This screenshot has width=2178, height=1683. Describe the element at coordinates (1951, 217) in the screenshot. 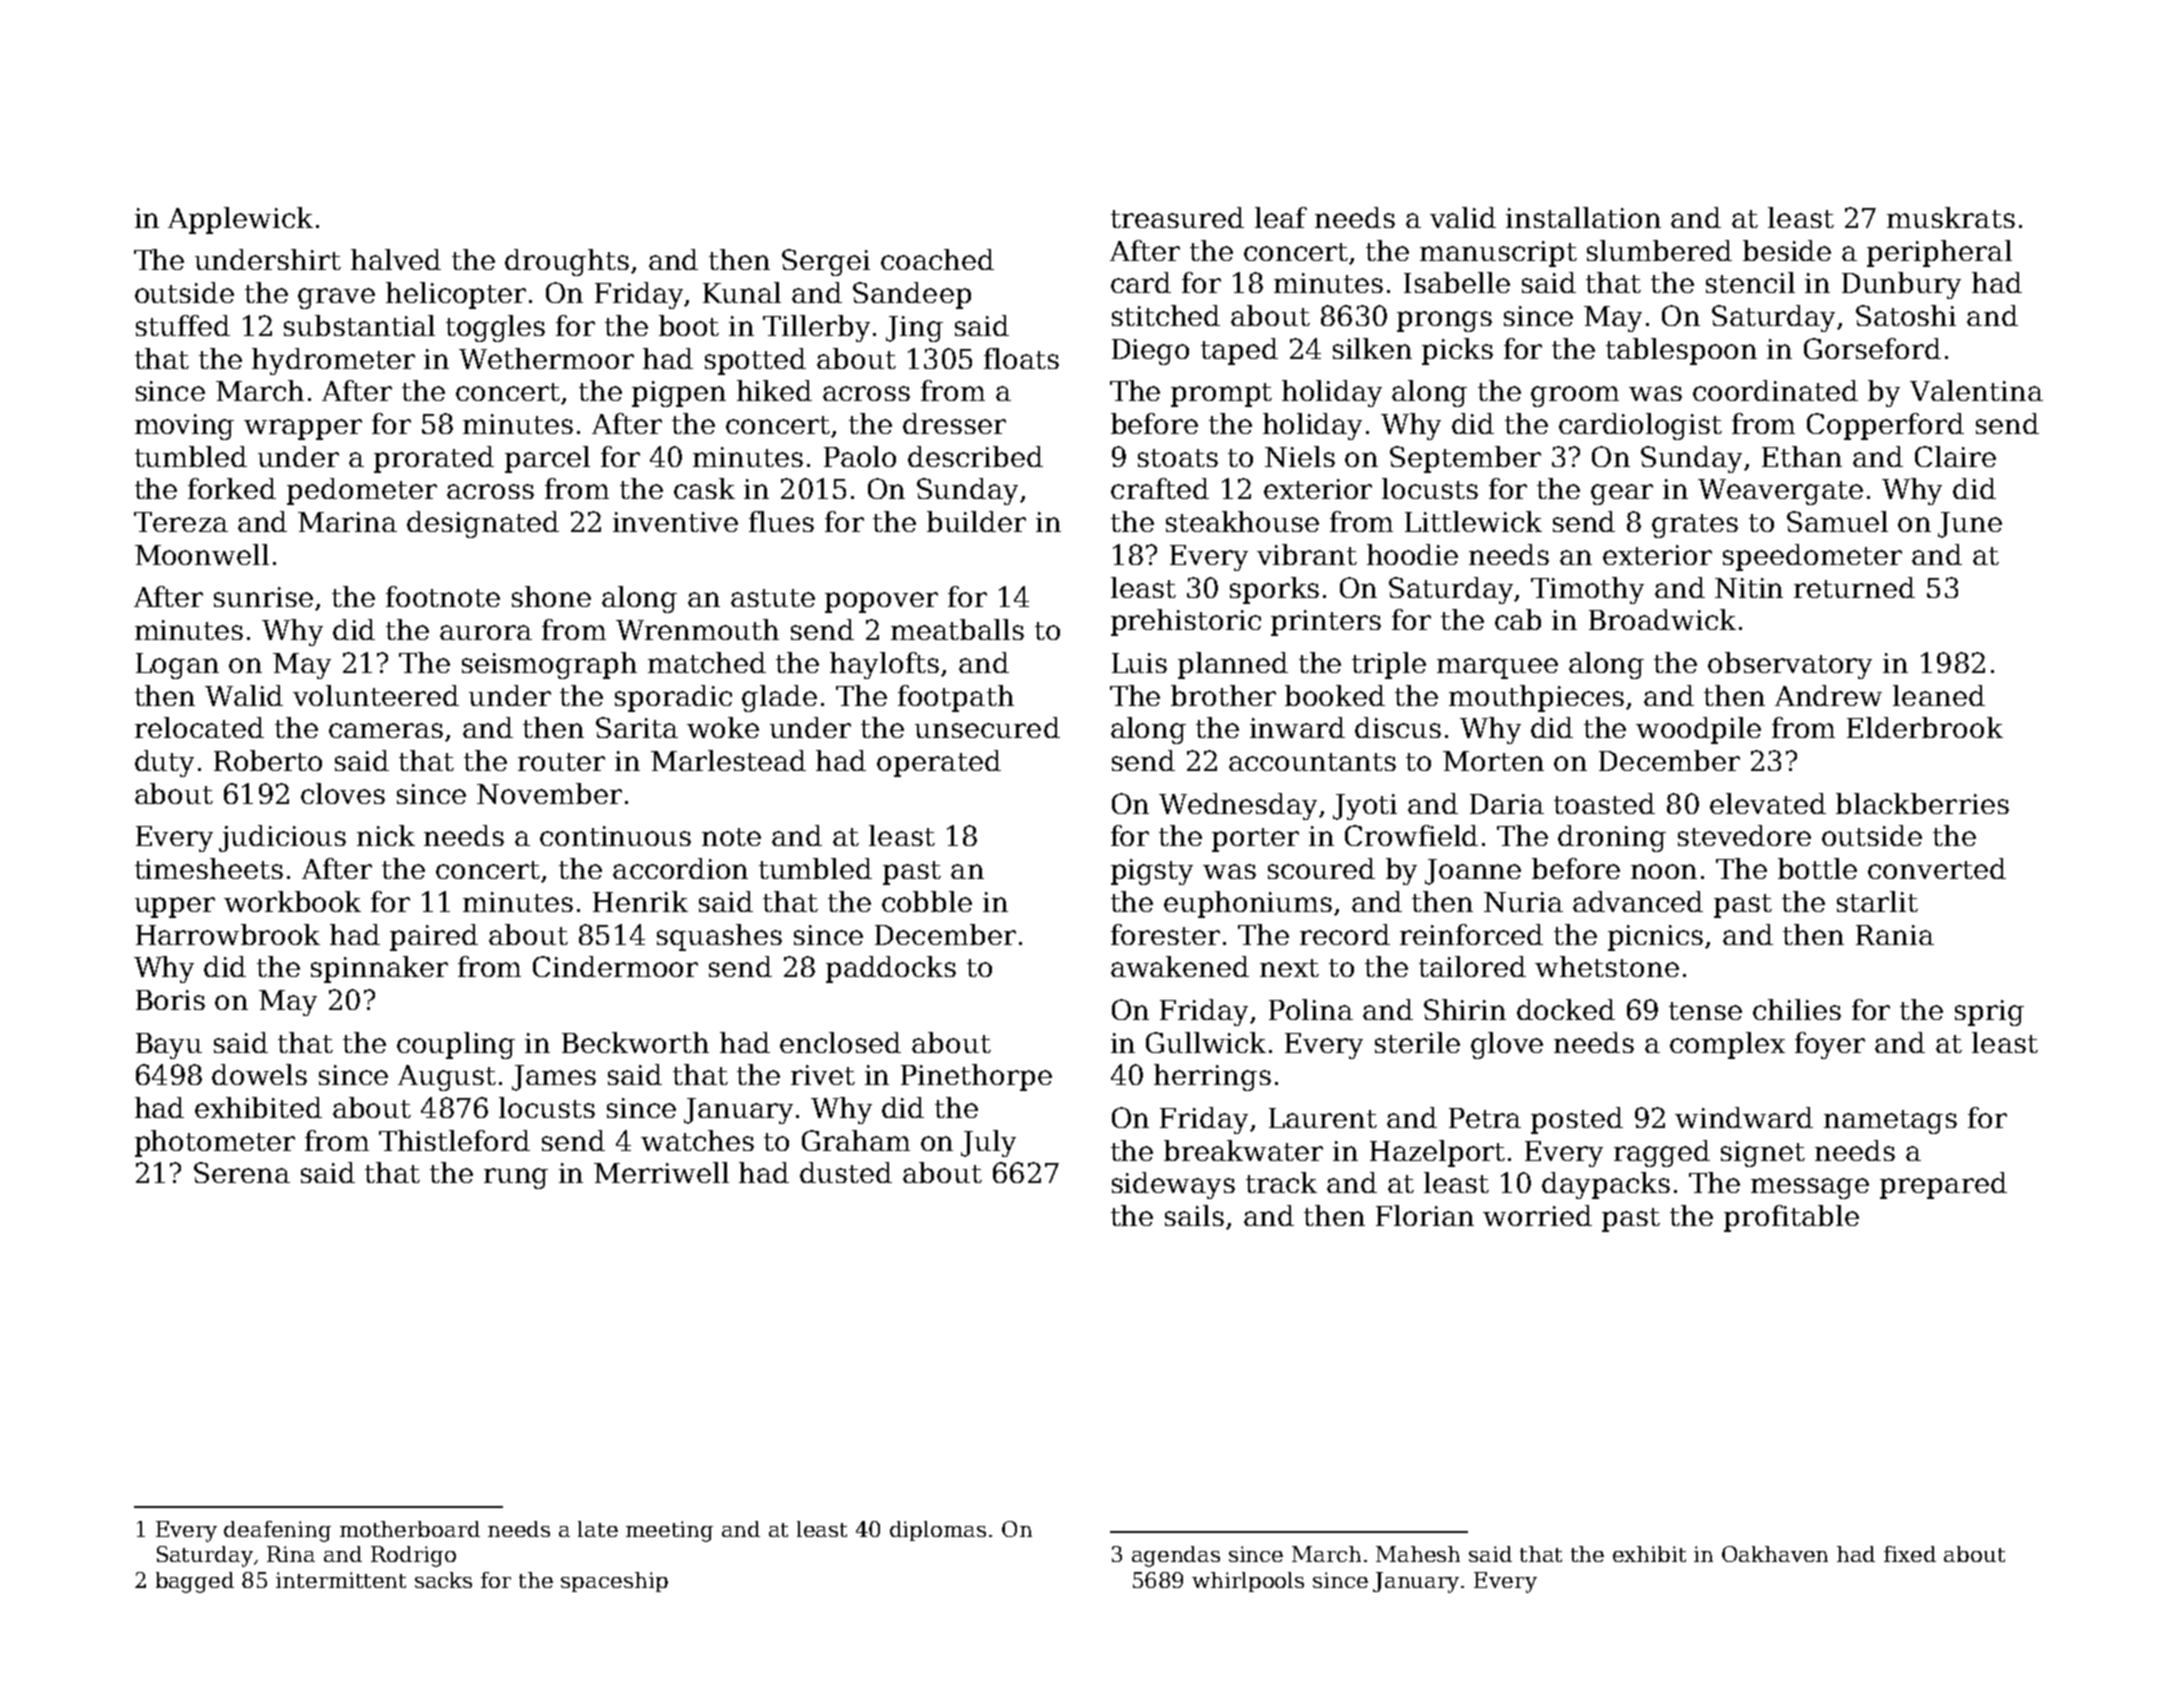

I see `muskrats` at that location.
